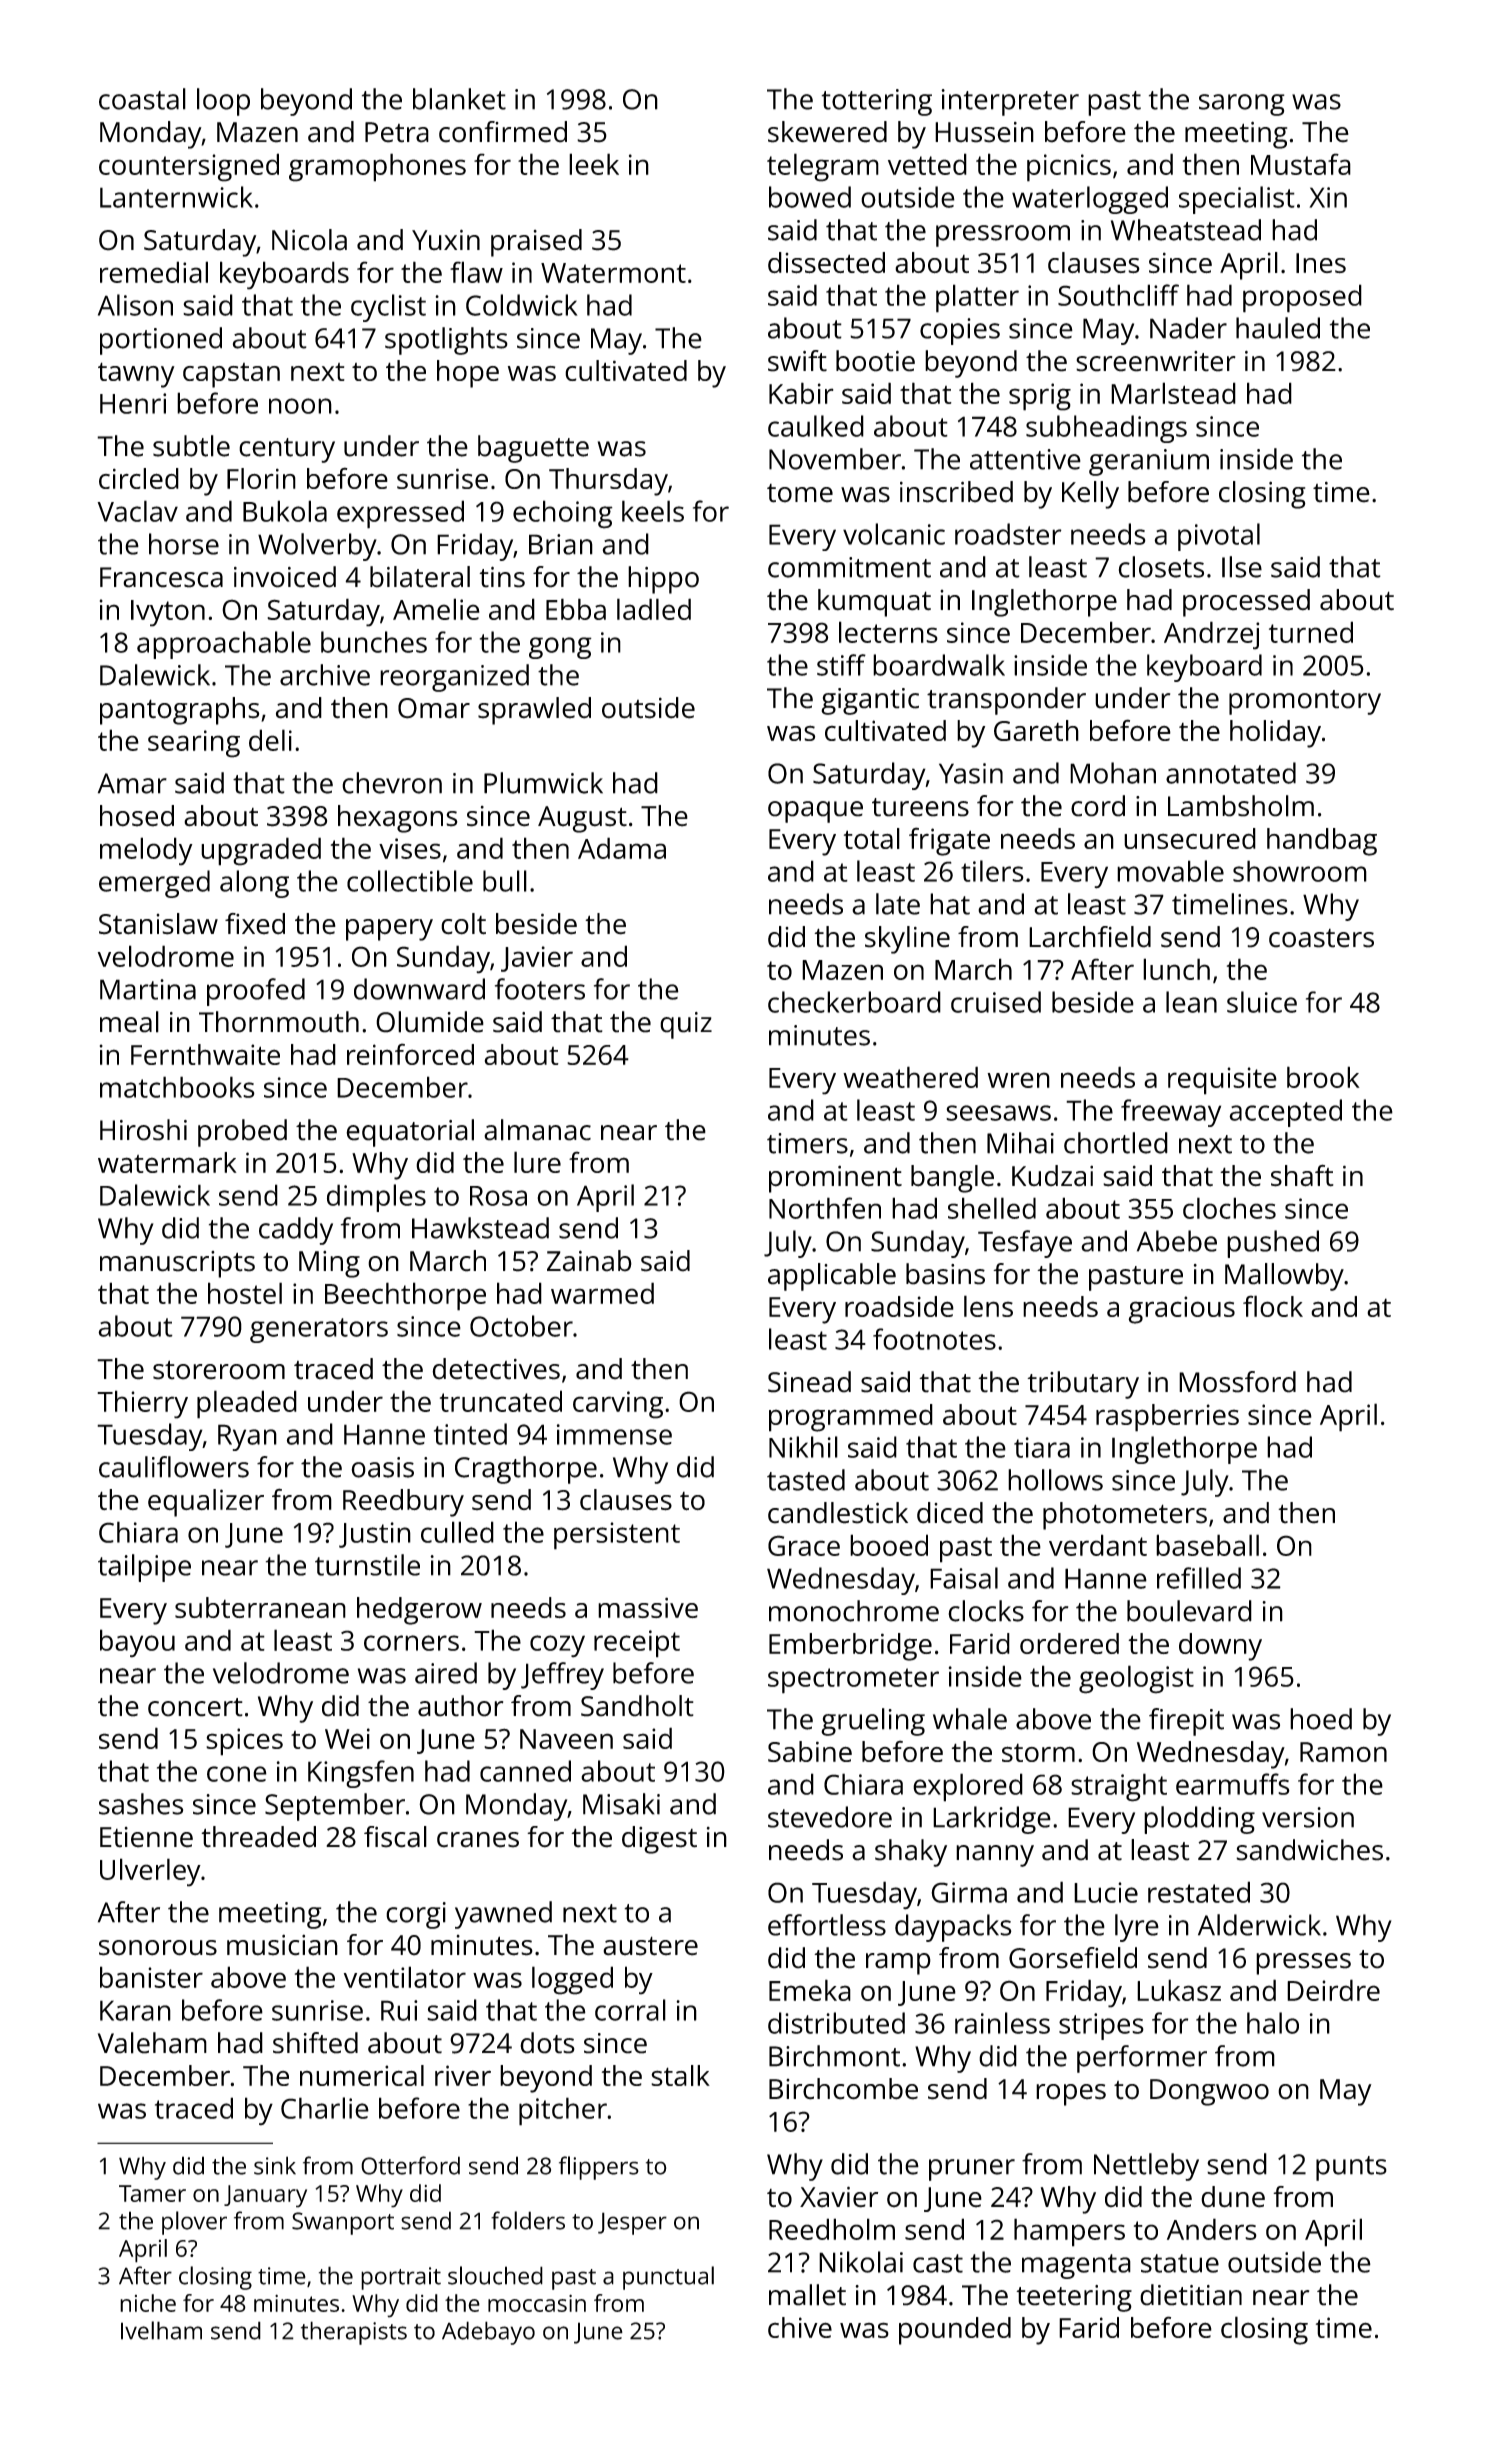 Image resolution: width=1496 pixels, height=2464 pixels. I want to click on coastal, so click(142, 99).
